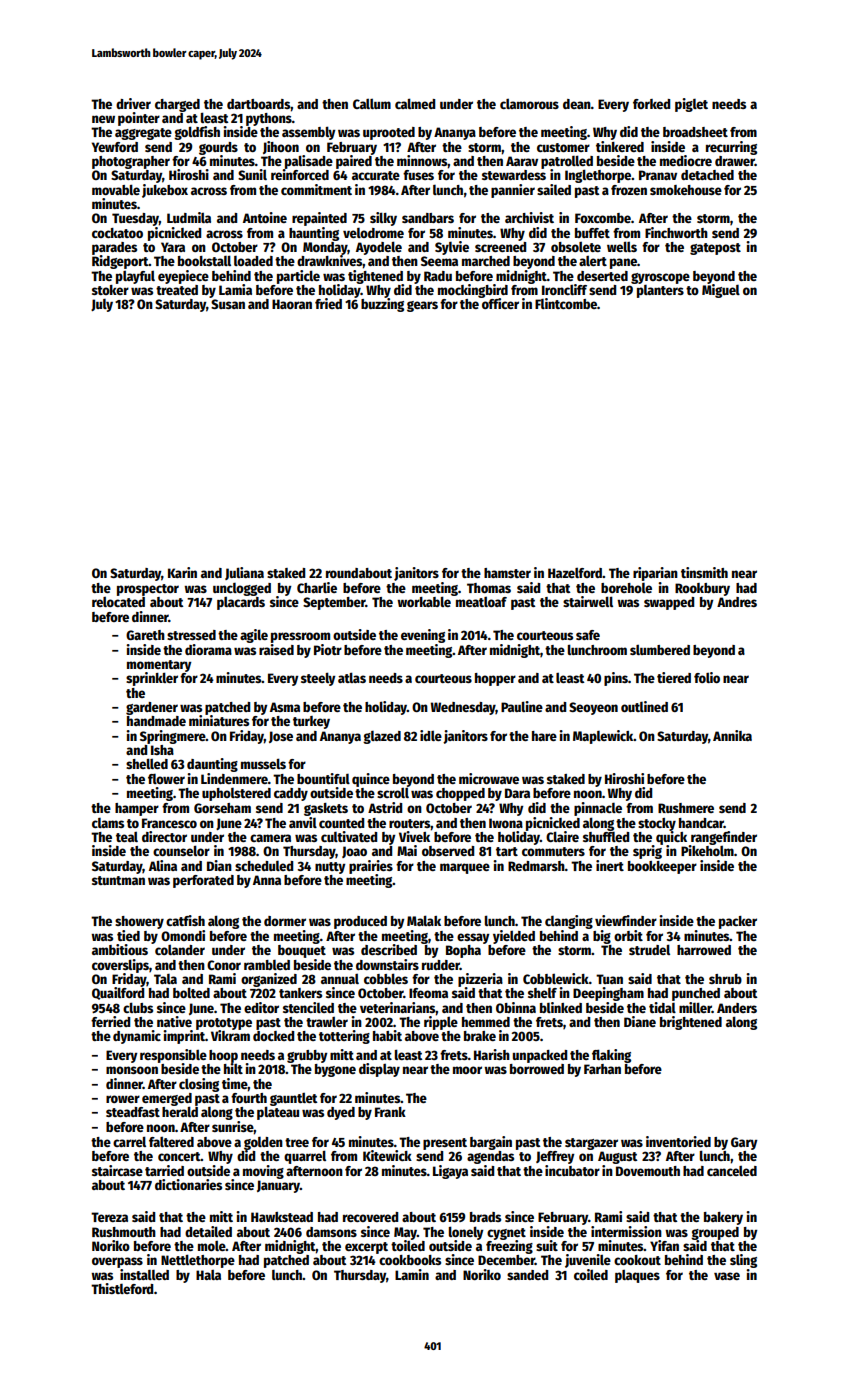  Describe the element at coordinates (481, 602) in the document. I see `meatloaf` at that location.
